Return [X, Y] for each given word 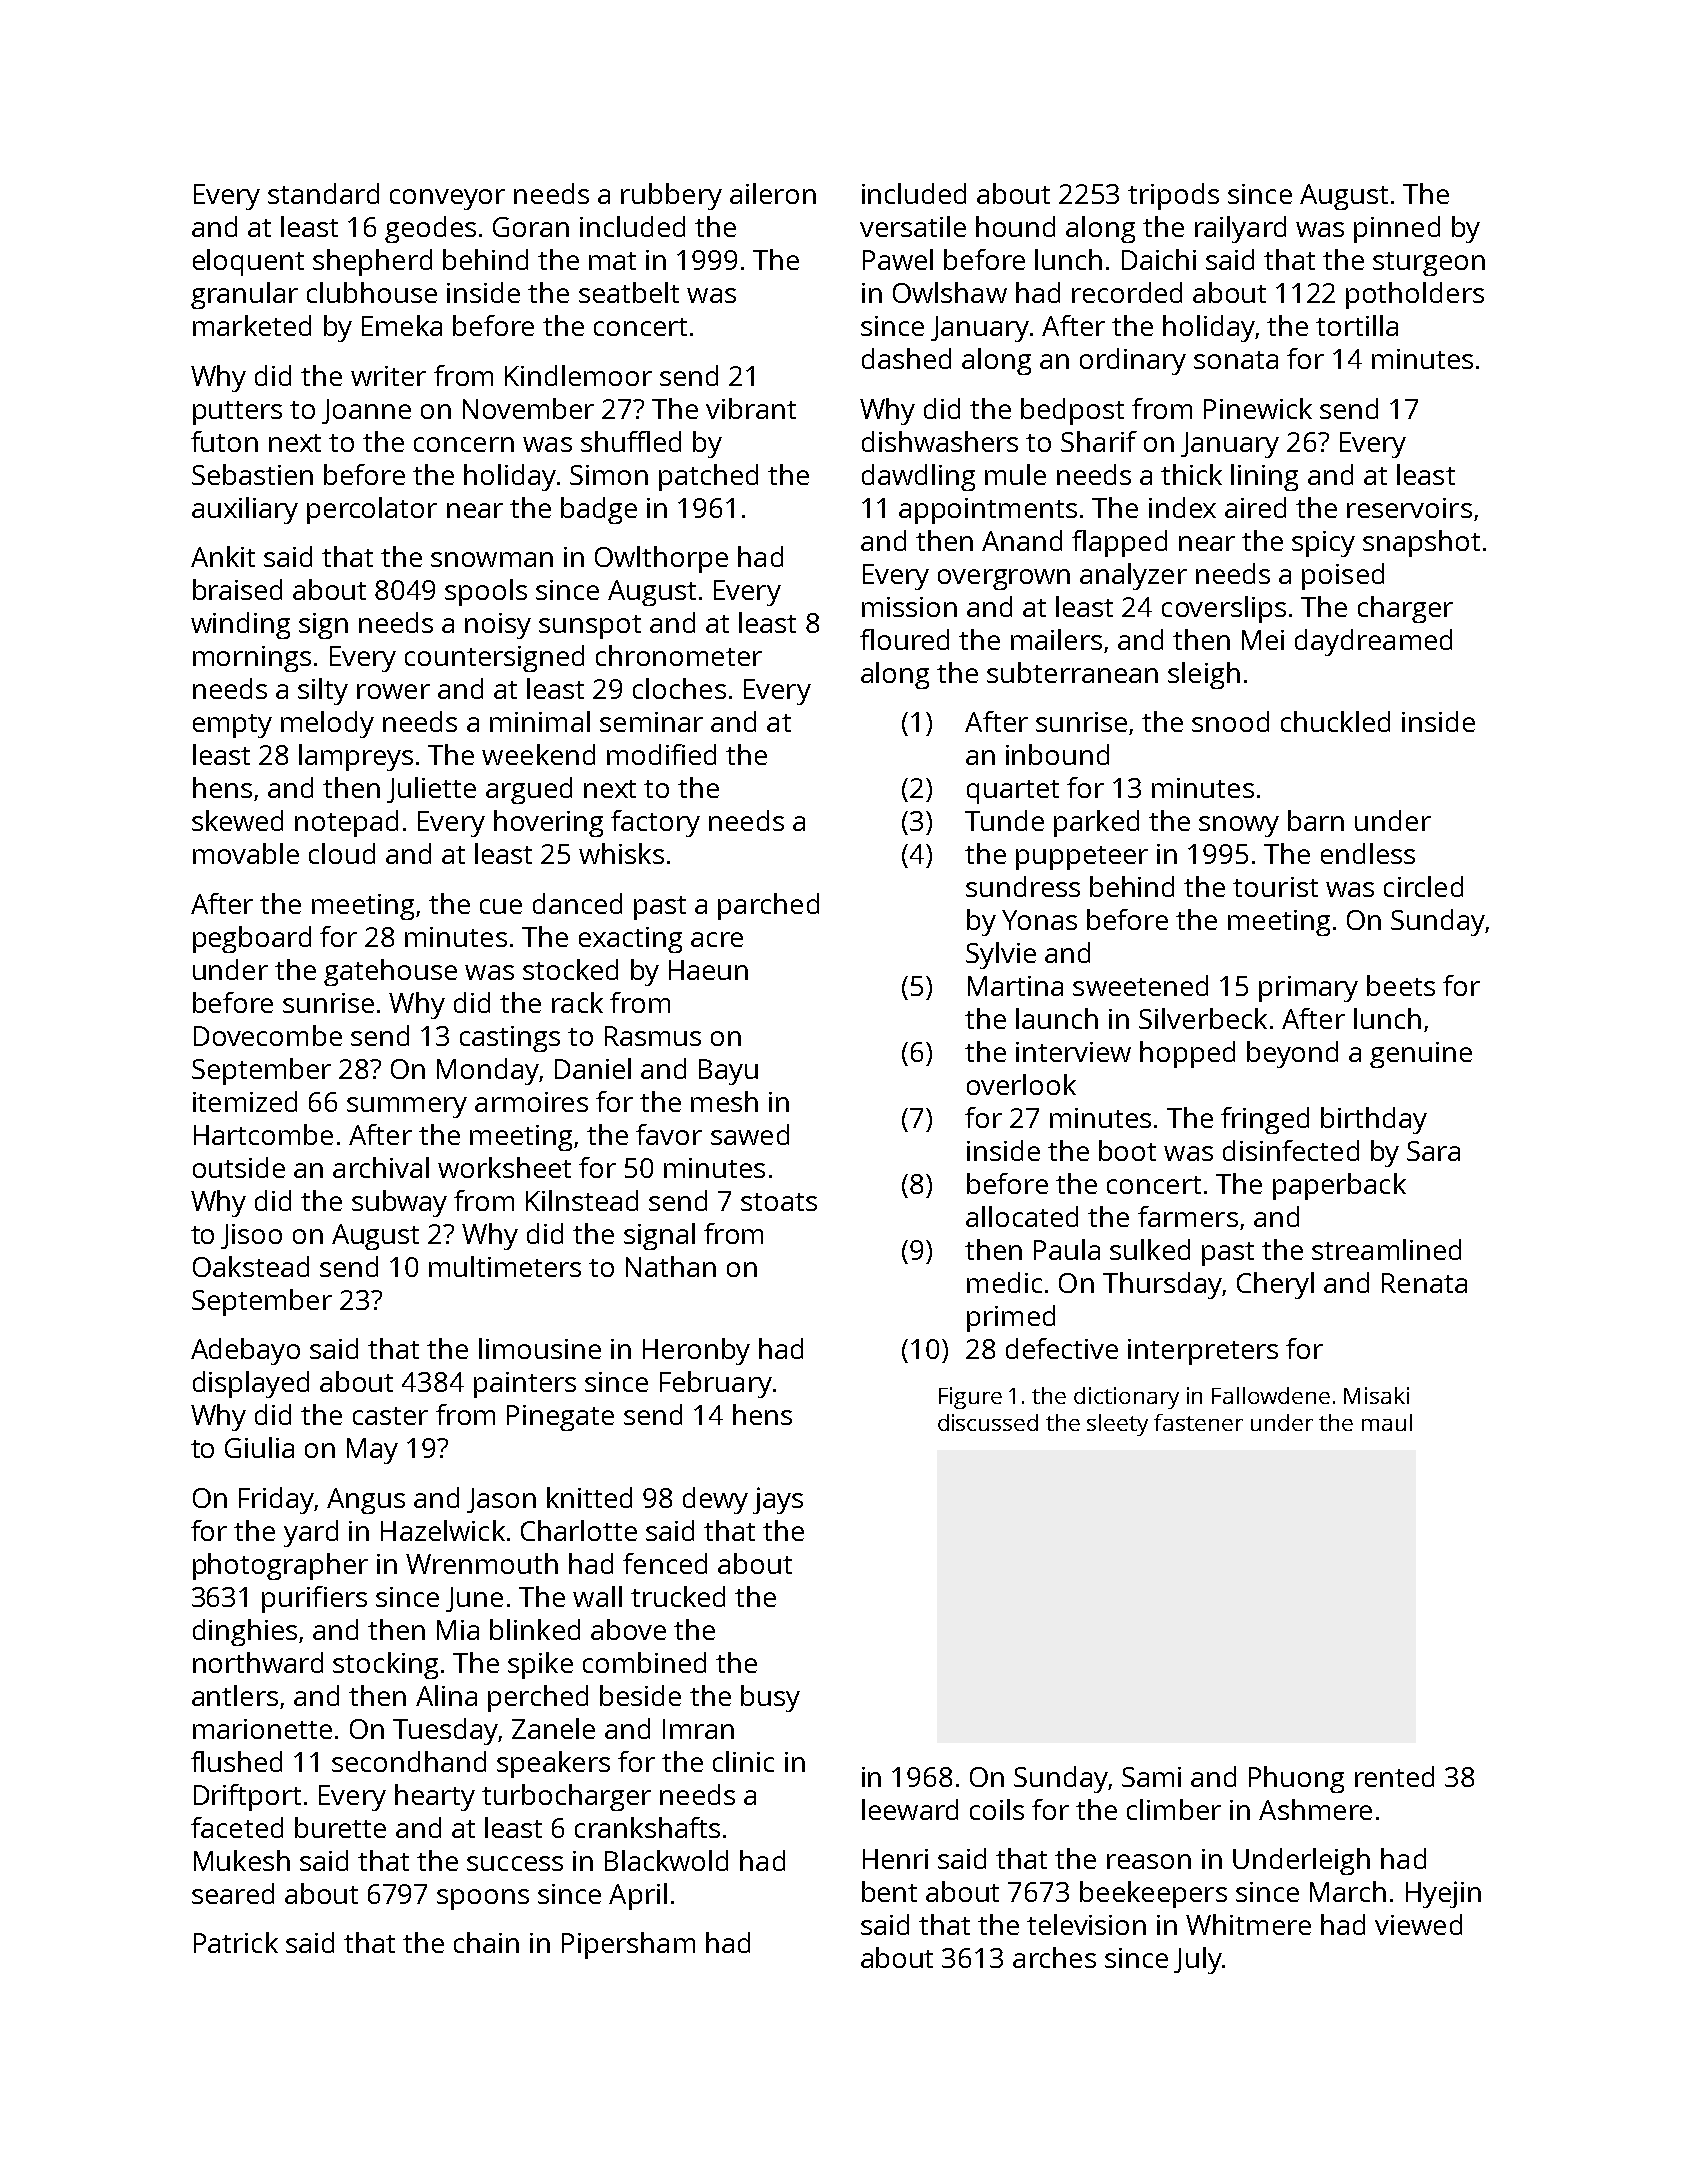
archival [381, 1167]
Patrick [236, 1942]
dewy [715, 1500]
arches [1054, 1957]
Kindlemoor [578, 375]
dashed [906, 358]
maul [1387, 1422]
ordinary [1133, 361]
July [1198, 1960]
